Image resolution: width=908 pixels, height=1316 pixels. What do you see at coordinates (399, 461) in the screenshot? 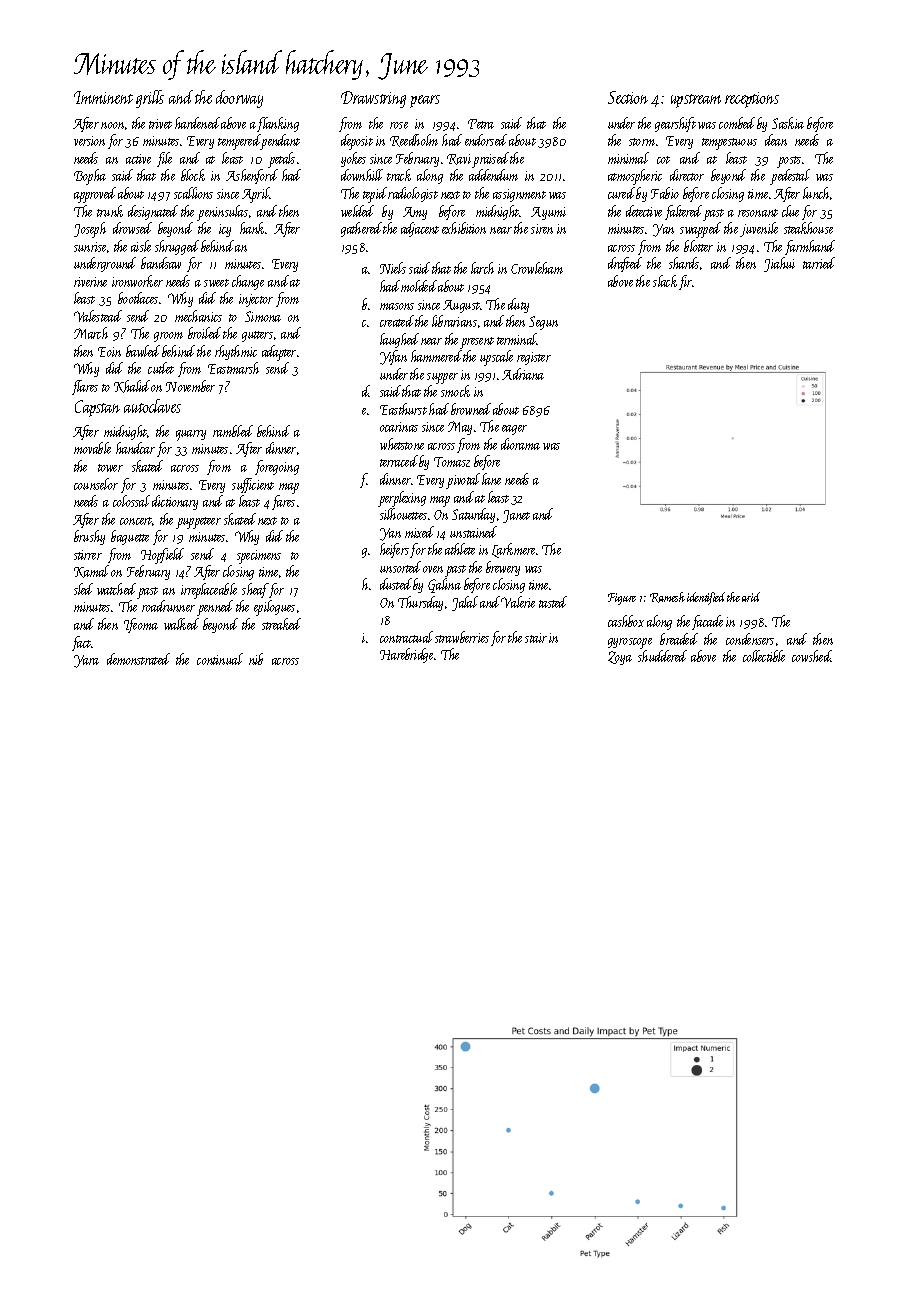
I see `terraced` at bounding box center [399, 461].
